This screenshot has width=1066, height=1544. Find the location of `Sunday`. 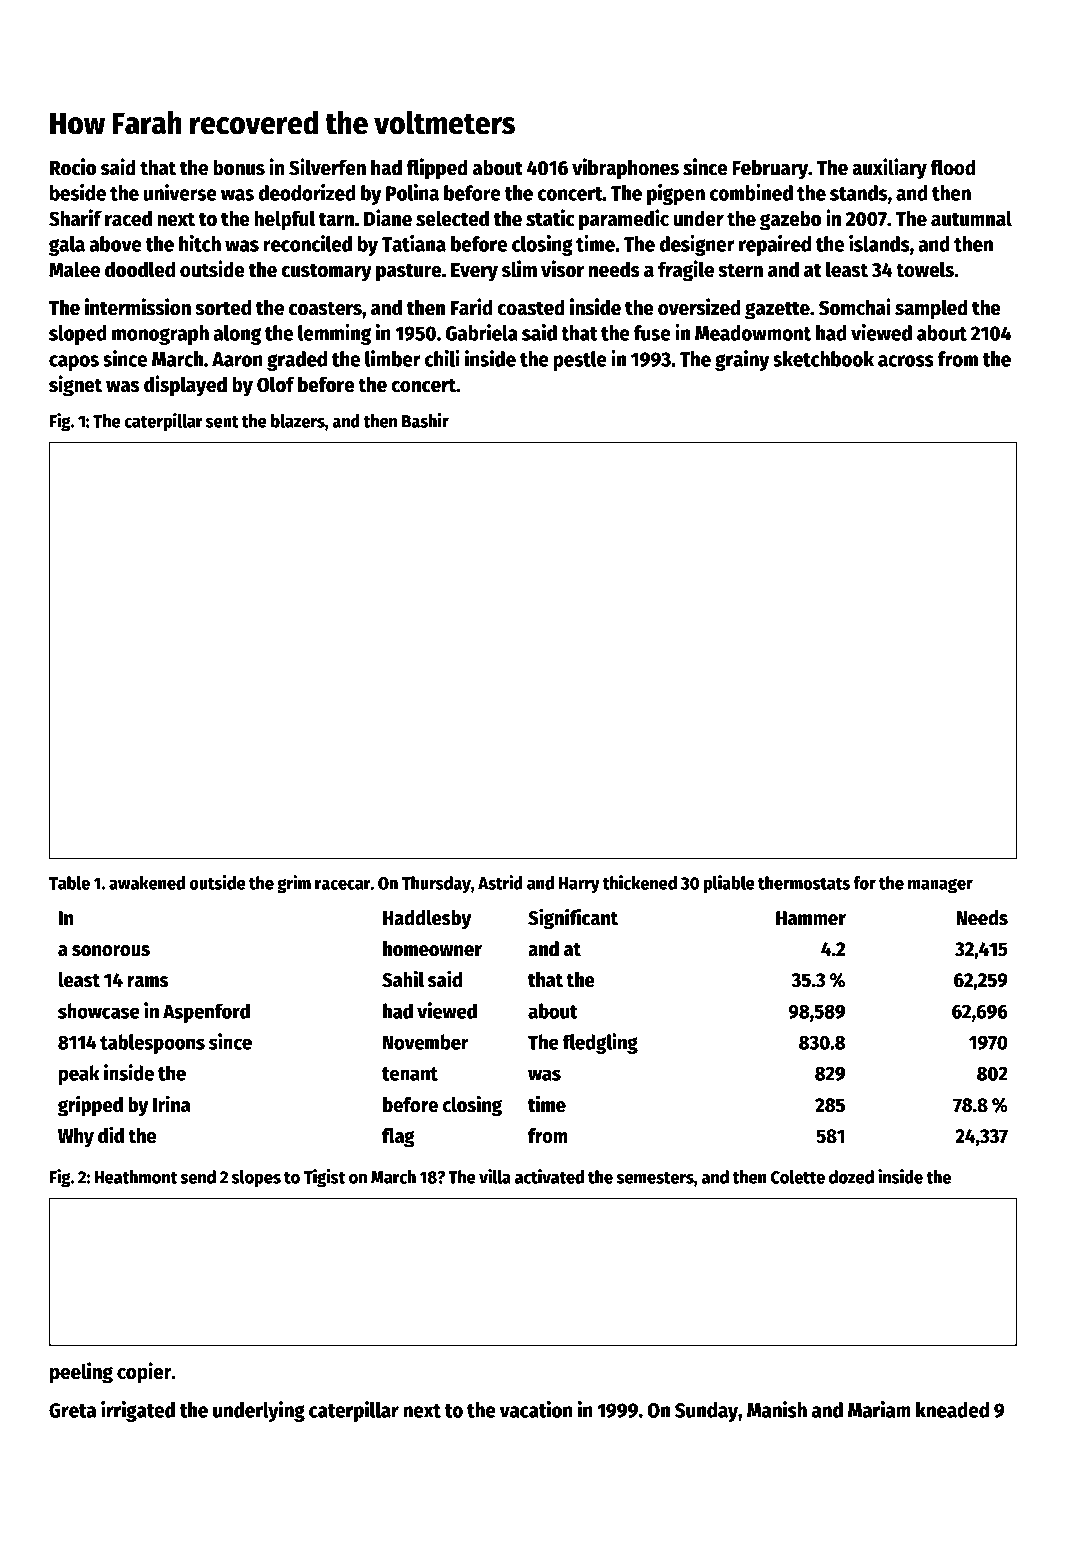

Sunday is located at coordinates (706, 1412).
